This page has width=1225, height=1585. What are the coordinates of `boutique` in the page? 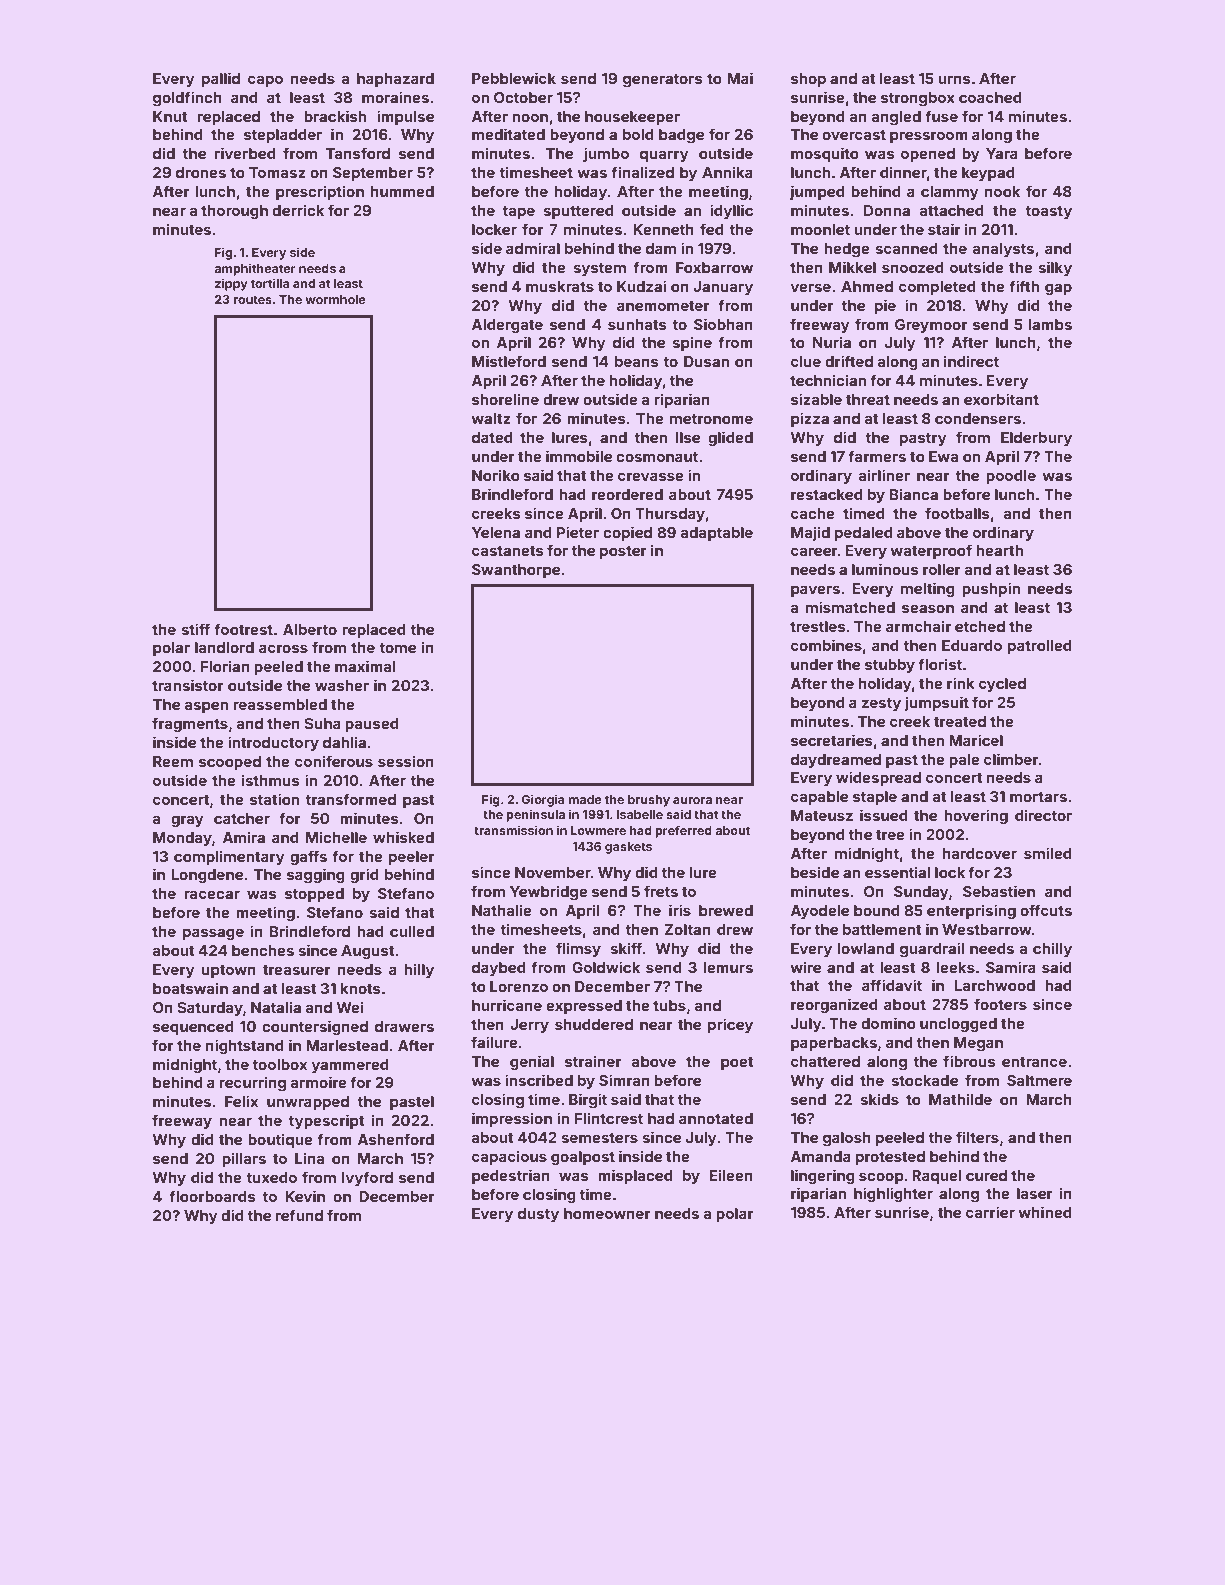 It's located at (280, 1140).
